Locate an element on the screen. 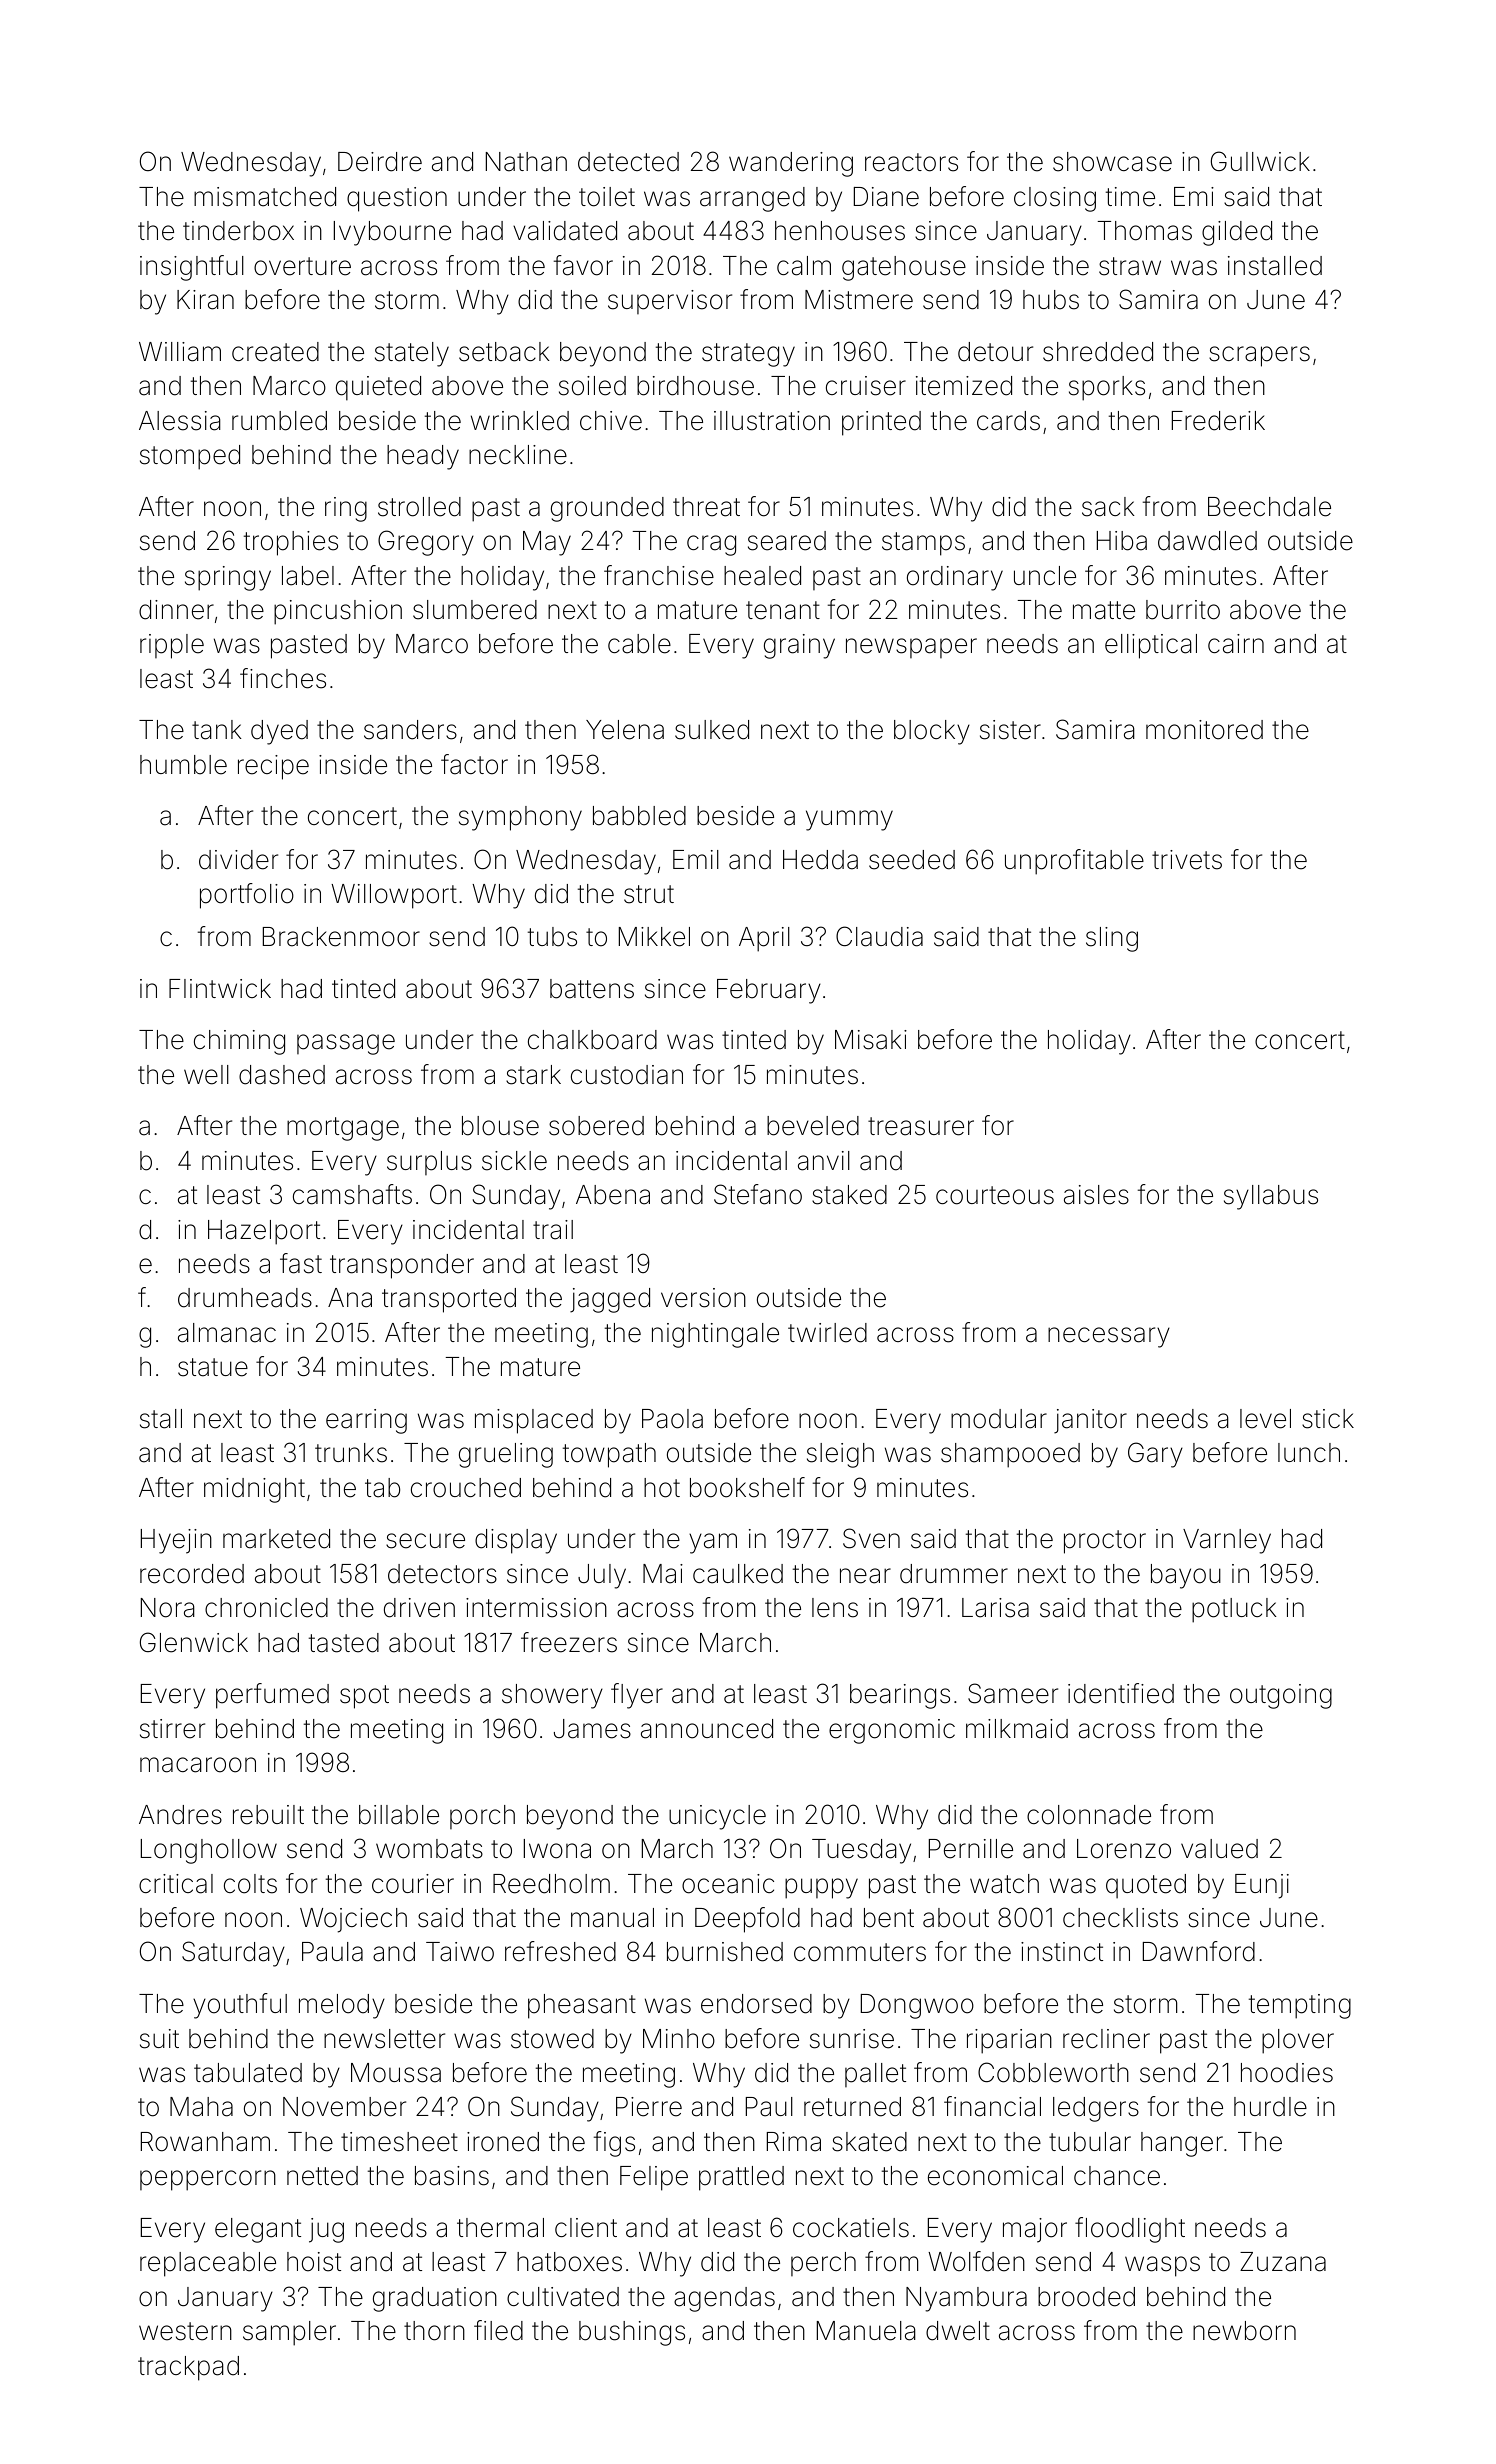  Wojciech is located at coordinates (353, 1920).
